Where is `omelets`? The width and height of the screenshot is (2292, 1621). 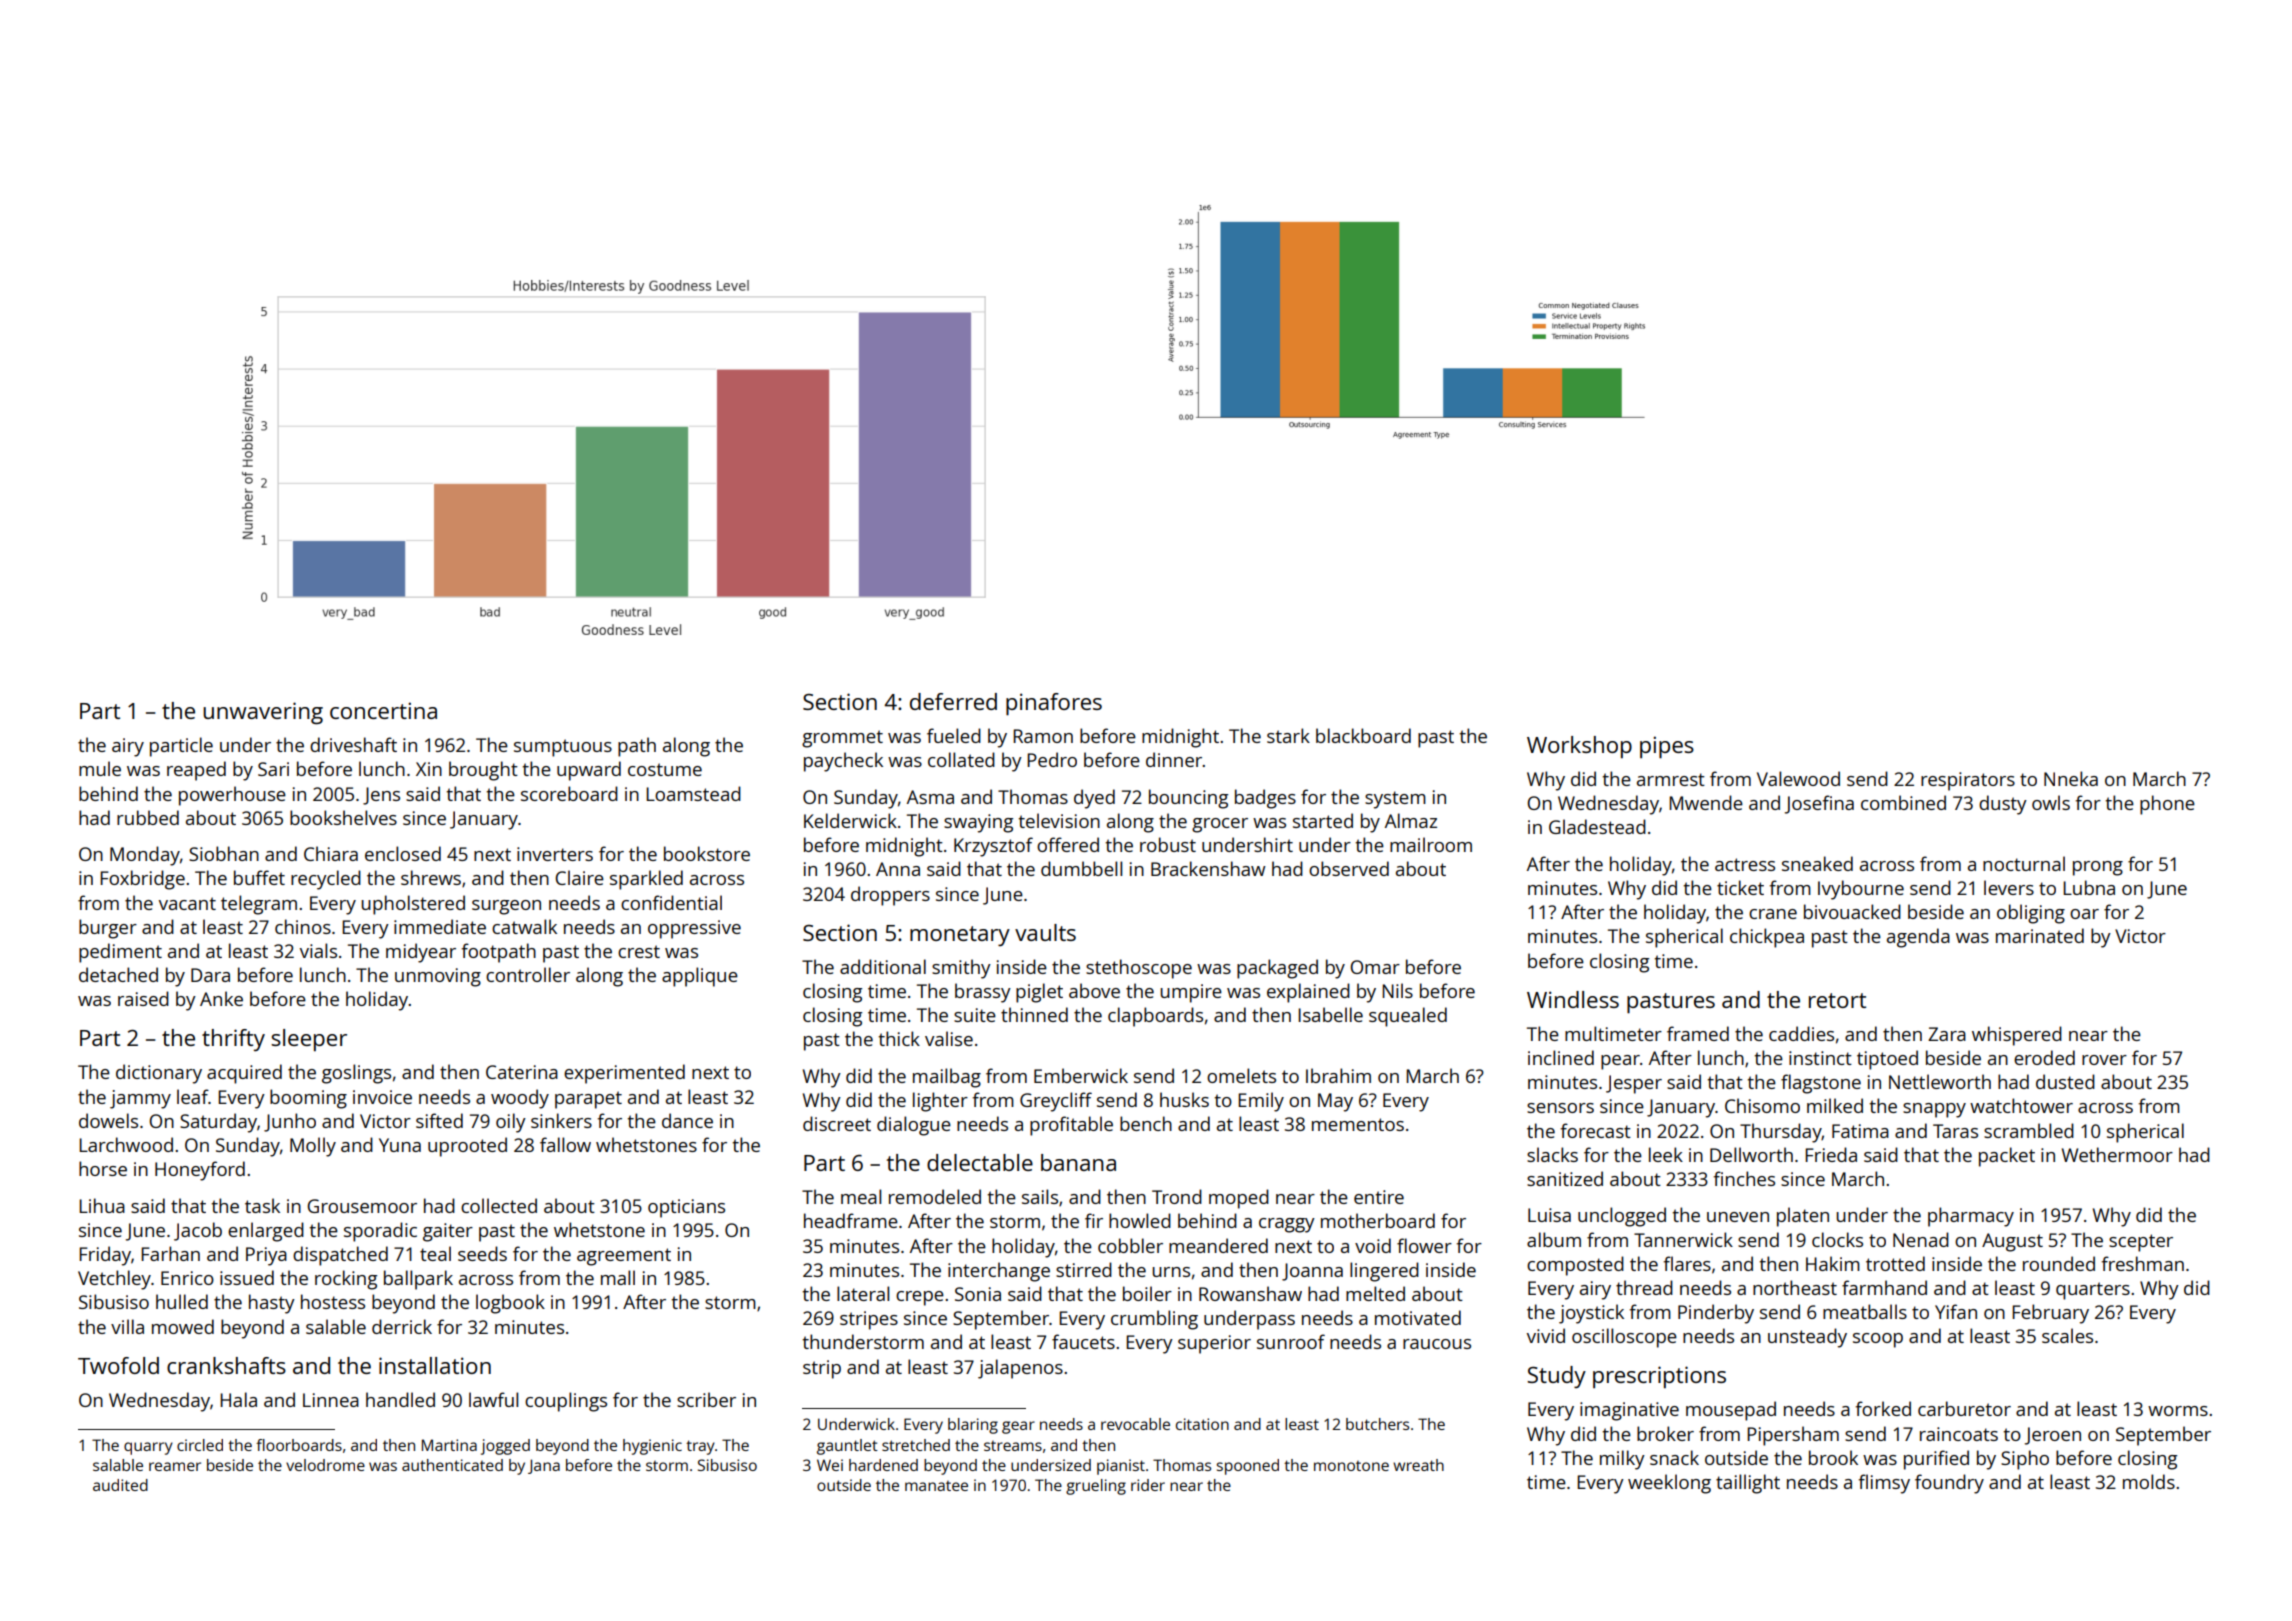 omelets is located at coordinates (1241, 1075).
